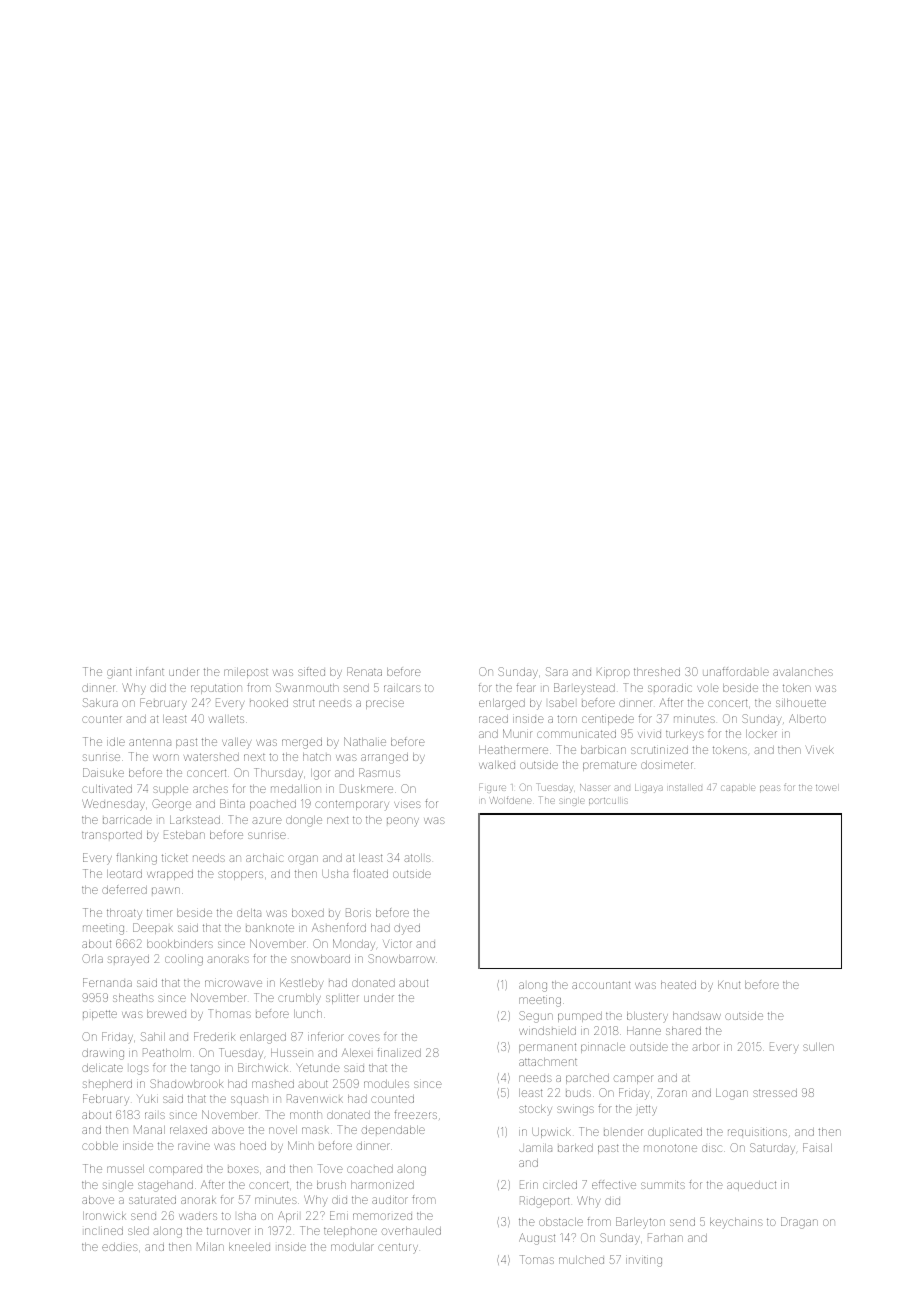 The height and width of the screenshot is (1308, 924). Describe the element at coordinates (392, 1099) in the screenshot. I see `counted` at that location.
